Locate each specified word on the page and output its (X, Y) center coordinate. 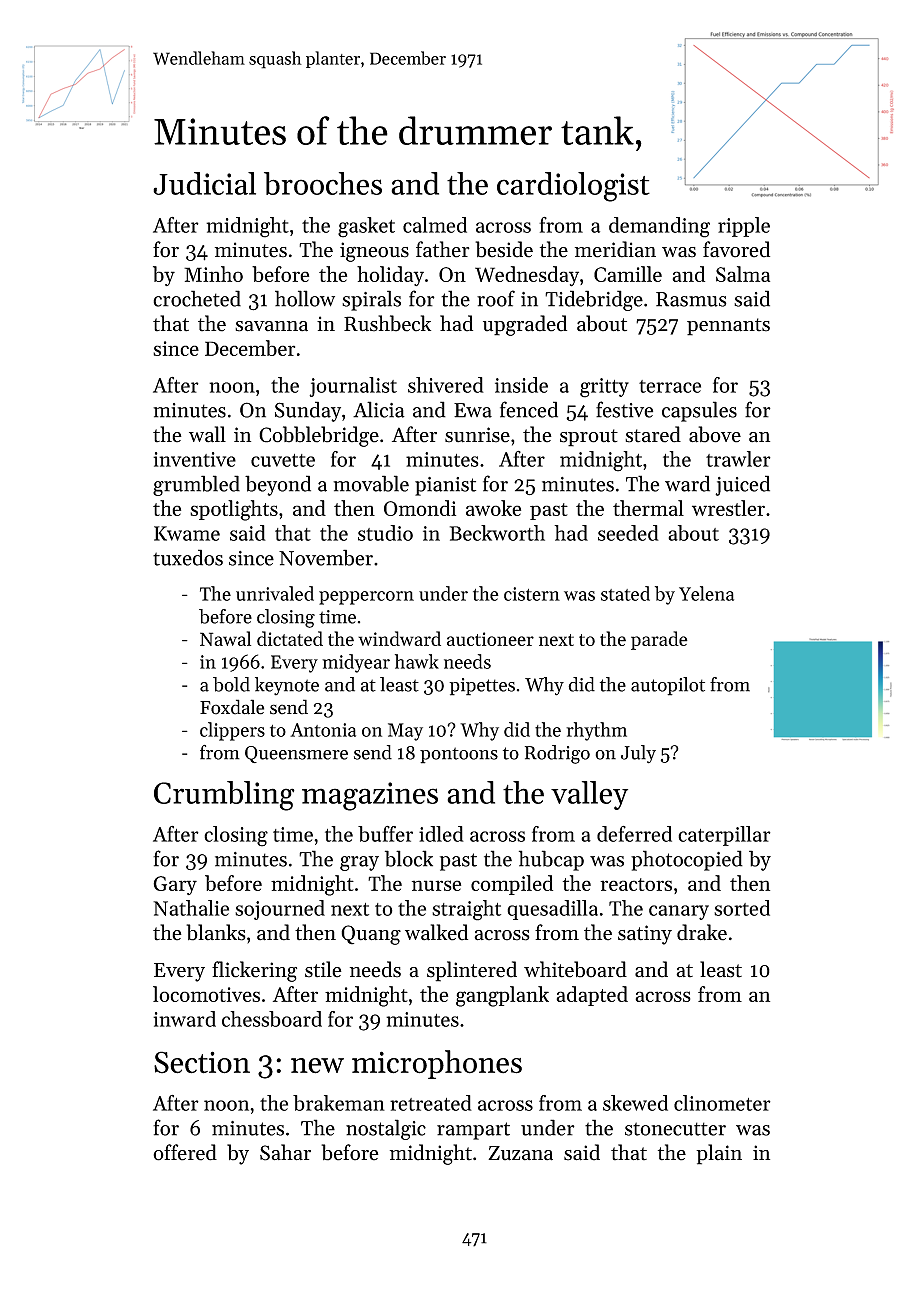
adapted (592, 996)
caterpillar (724, 836)
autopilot (668, 686)
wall (207, 434)
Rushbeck (387, 323)
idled (441, 834)
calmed (435, 225)
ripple (744, 227)
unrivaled (275, 593)
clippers (232, 731)
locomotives (206, 994)
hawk (417, 661)
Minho (213, 274)
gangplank (502, 996)
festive (624, 409)
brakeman (339, 1103)
